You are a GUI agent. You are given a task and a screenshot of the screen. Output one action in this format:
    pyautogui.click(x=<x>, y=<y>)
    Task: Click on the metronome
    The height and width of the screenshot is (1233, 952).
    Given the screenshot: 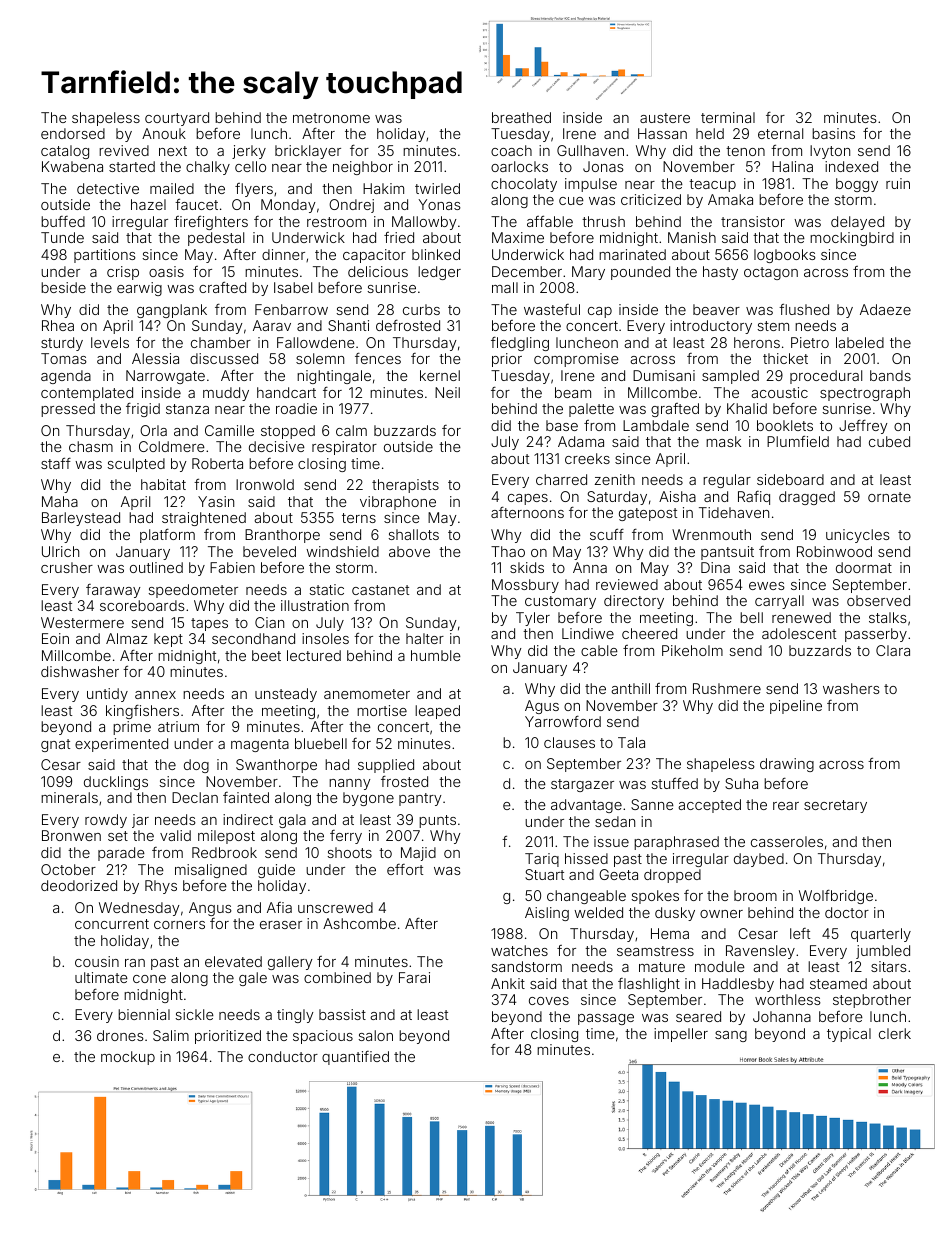 What is the action you would take?
    pyautogui.click(x=331, y=118)
